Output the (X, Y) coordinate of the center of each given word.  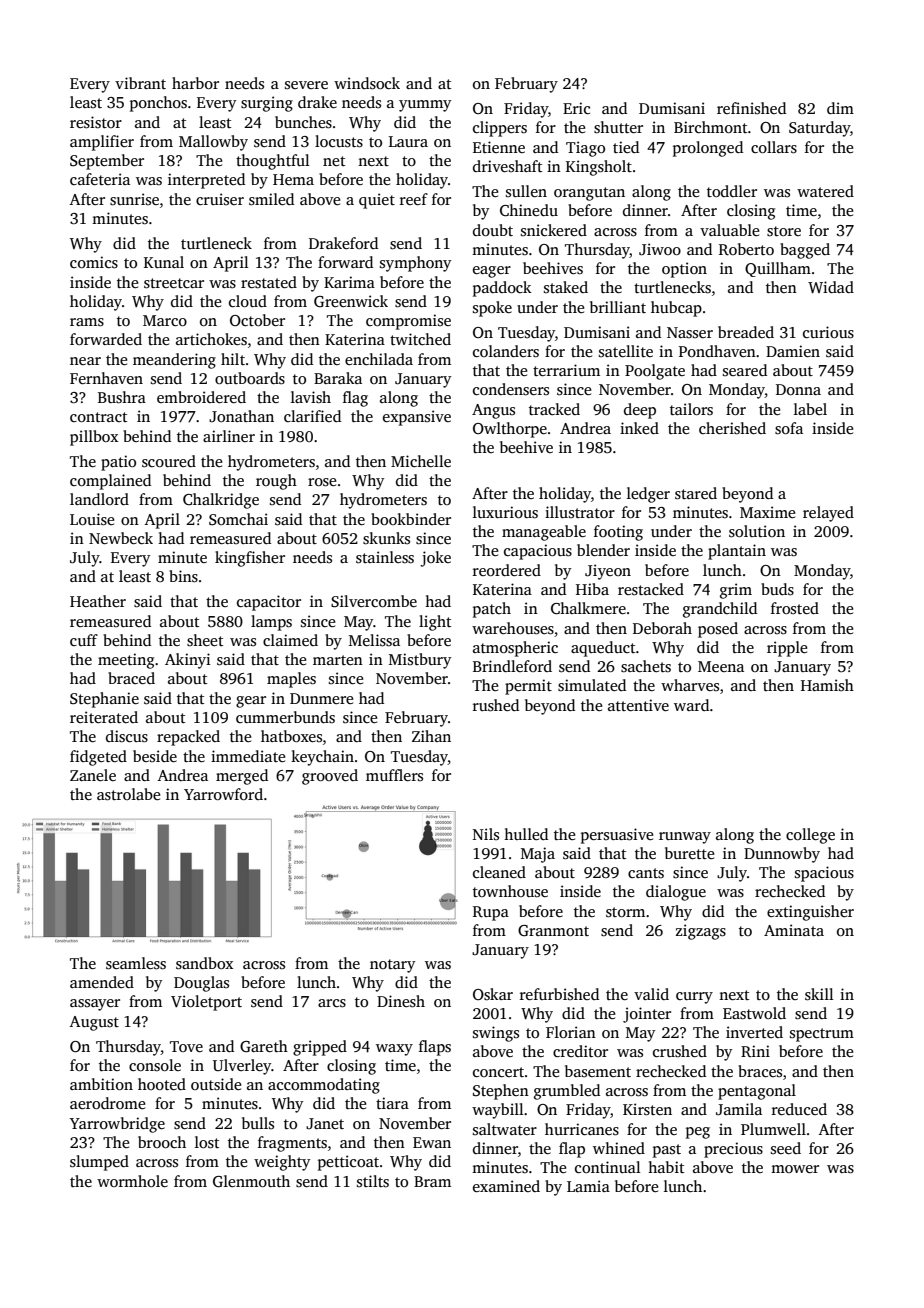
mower (795, 1169)
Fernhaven (106, 378)
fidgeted (98, 758)
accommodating (324, 1086)
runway (685, 838)
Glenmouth (251, 1181)
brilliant (618, 307)
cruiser (220, 199)
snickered (554, 230)
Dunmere (321, 698)
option (684, 270)
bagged (805, 251)
